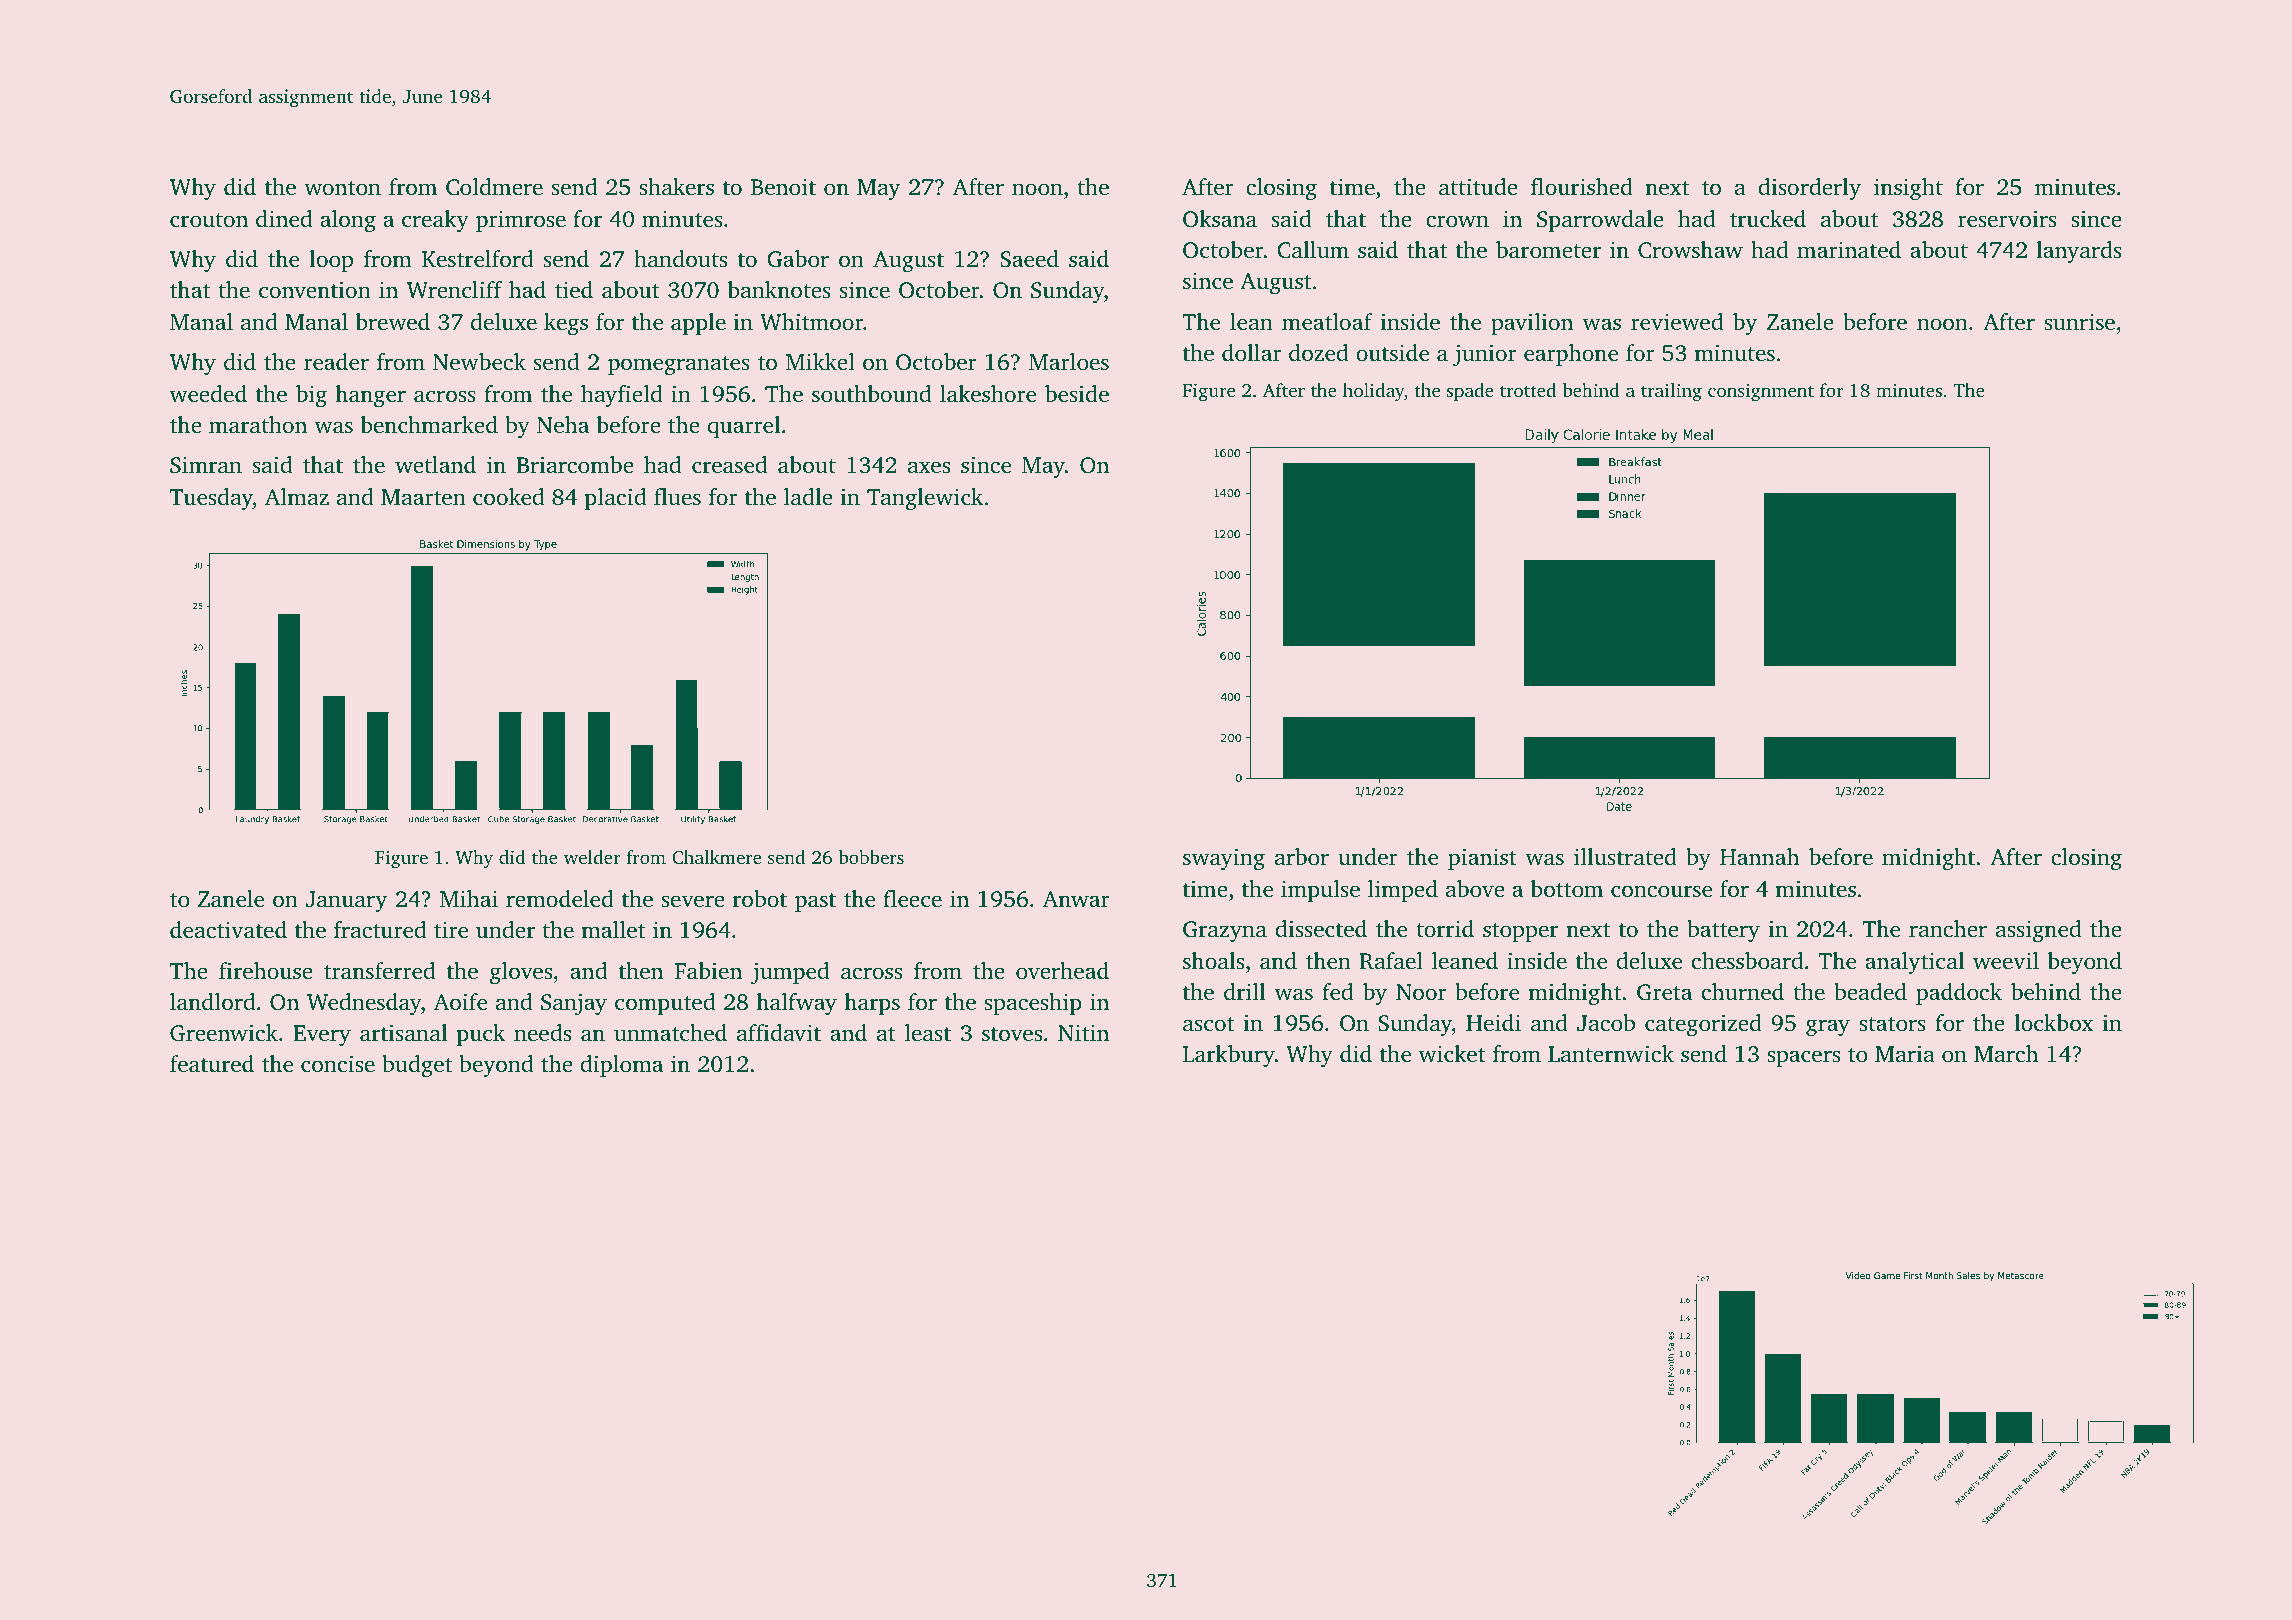  Describe the element at coordinates (1229, 1056) in the document. I see `Larkbury` at that location.
